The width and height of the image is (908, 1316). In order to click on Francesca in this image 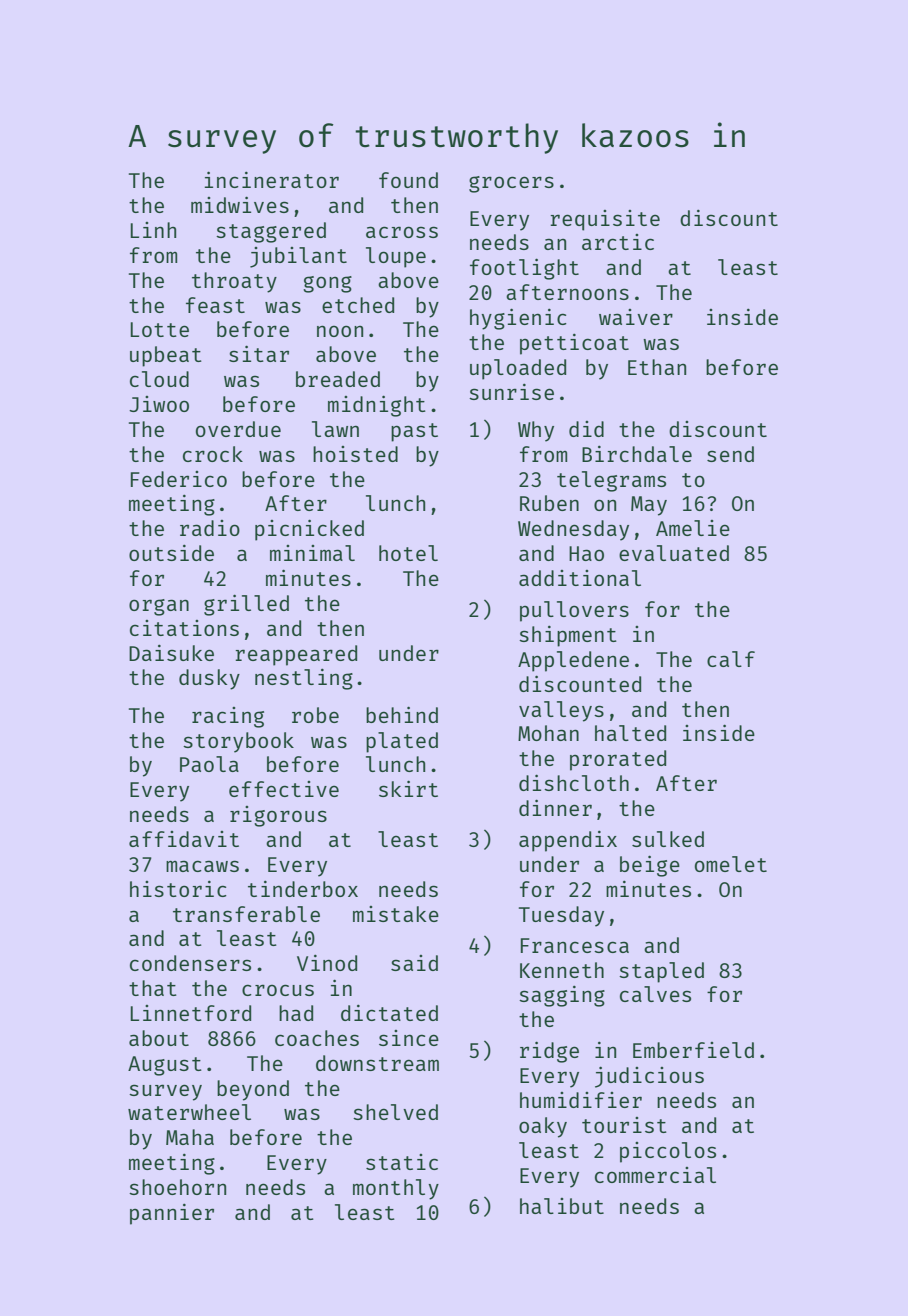, I will do `click(575, 945)`.
